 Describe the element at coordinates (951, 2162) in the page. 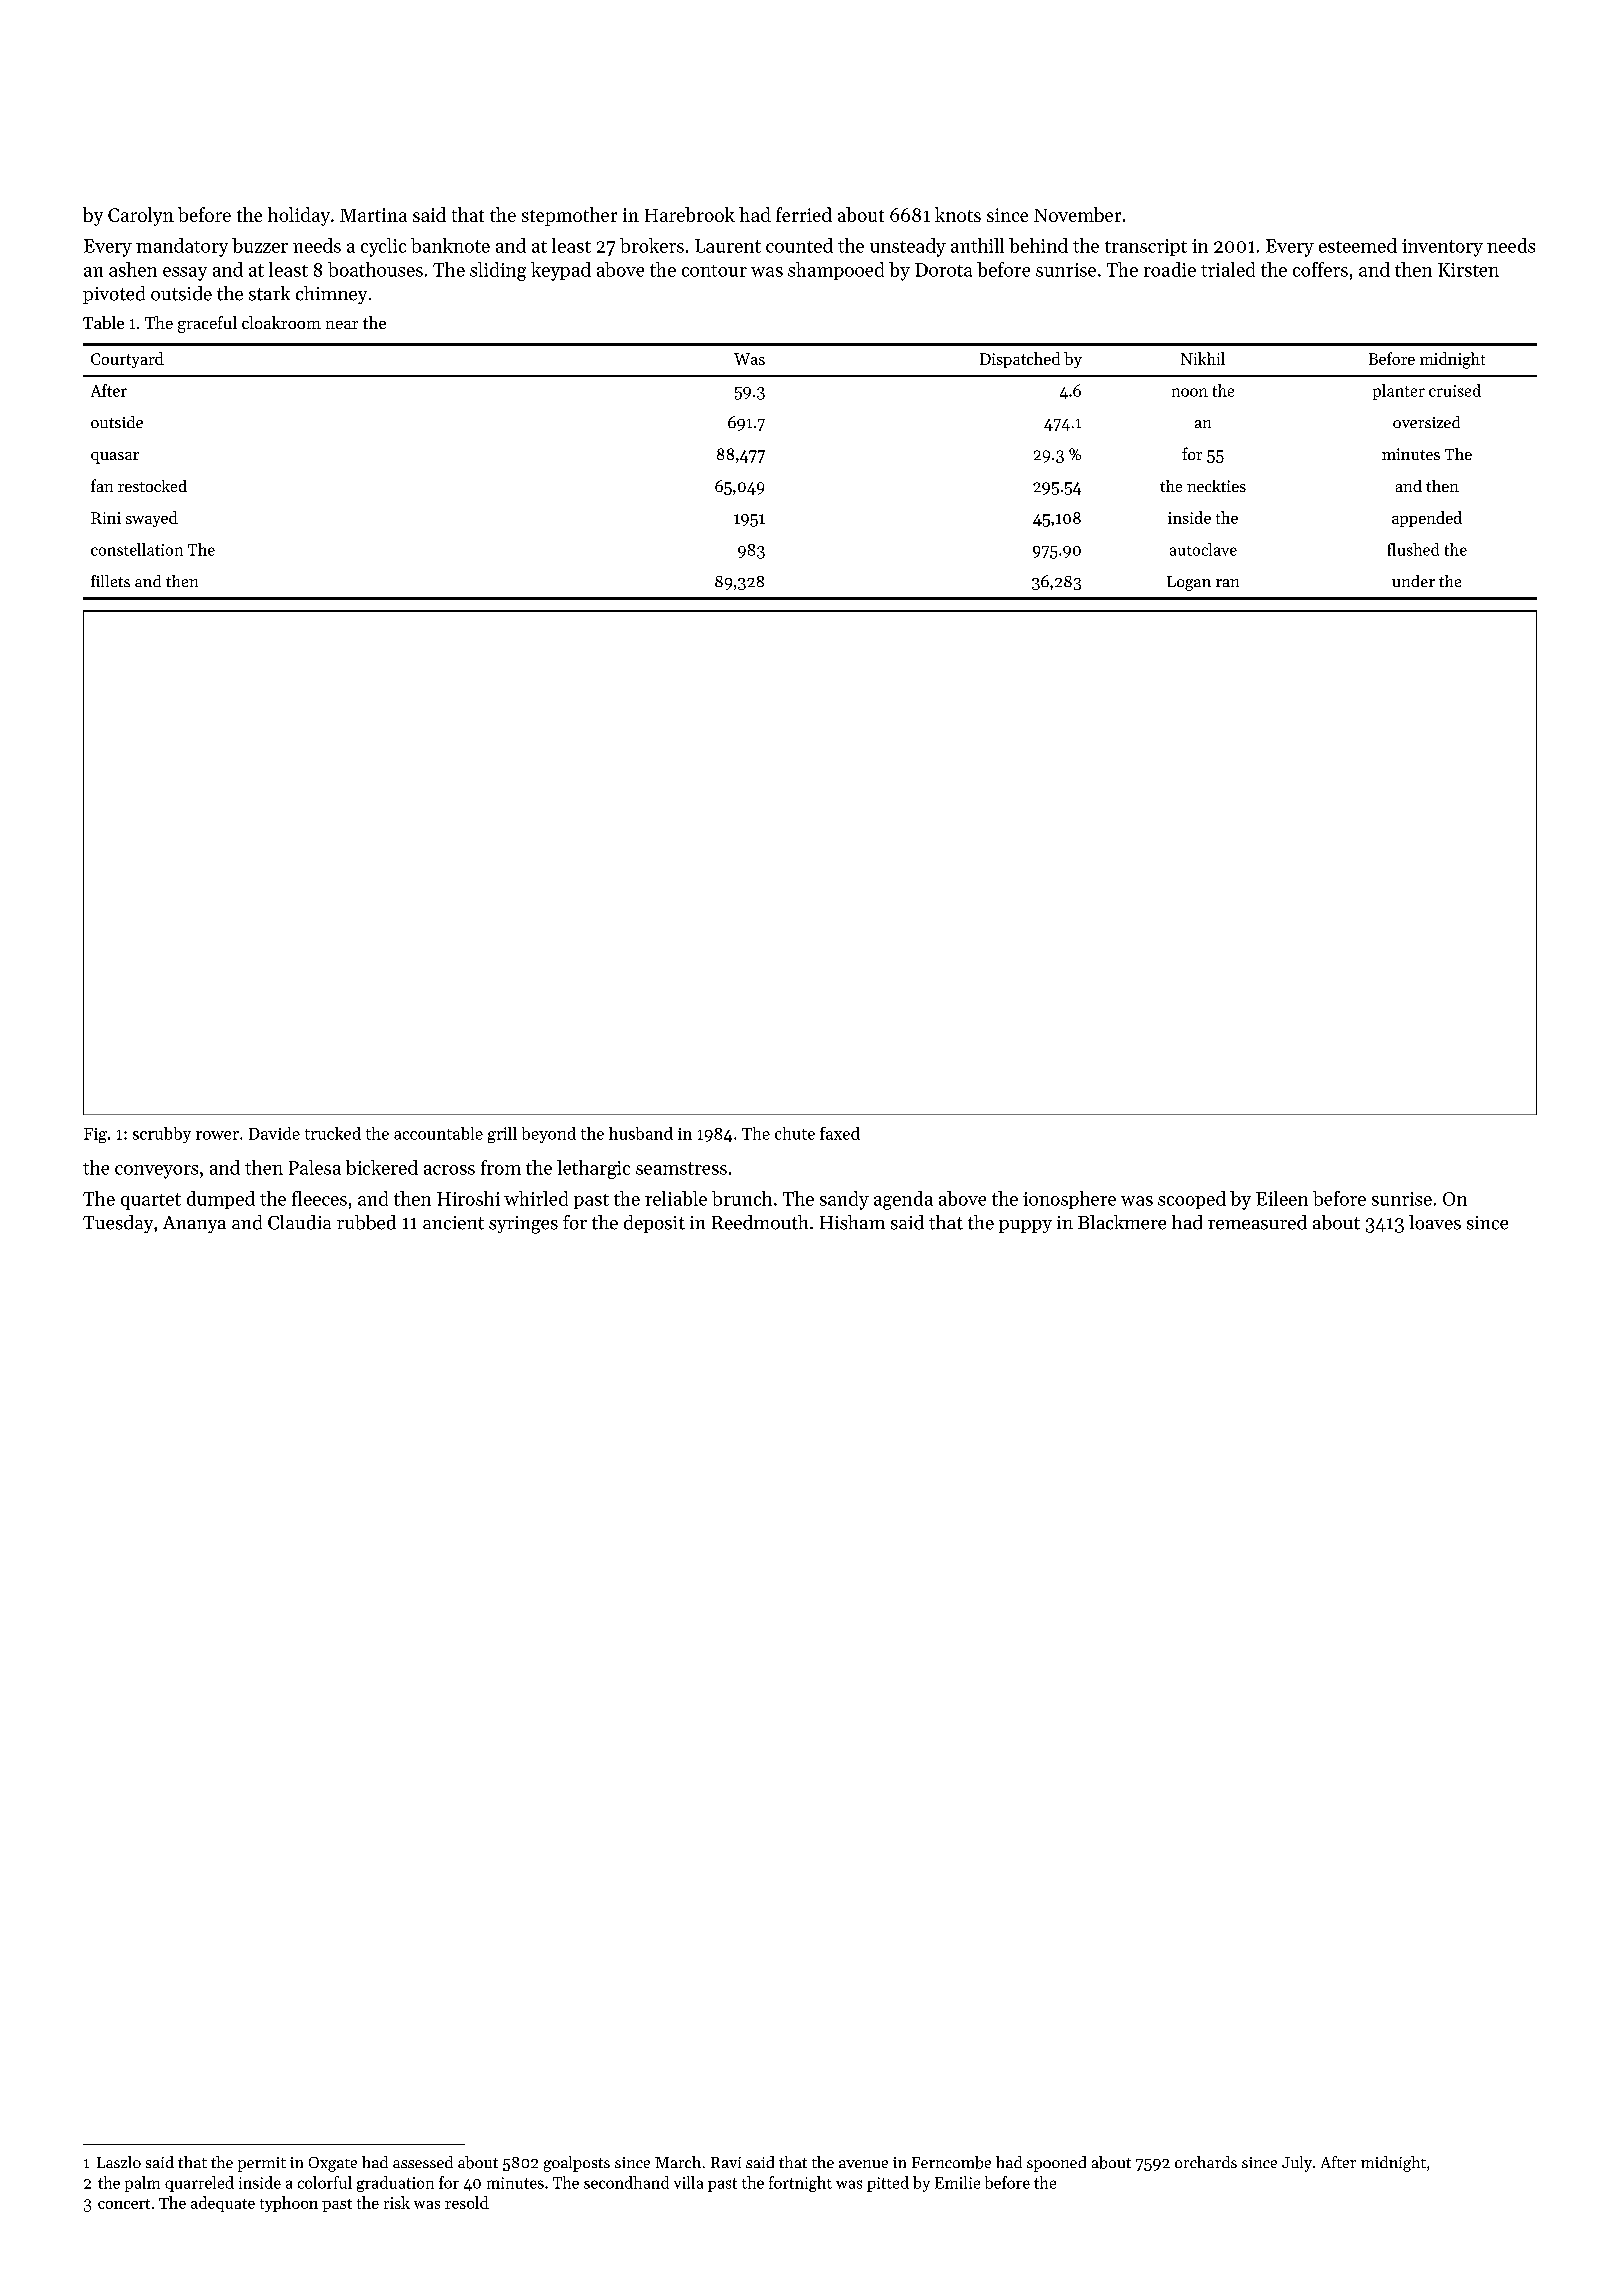

I see `Ferncombe` at that location.
